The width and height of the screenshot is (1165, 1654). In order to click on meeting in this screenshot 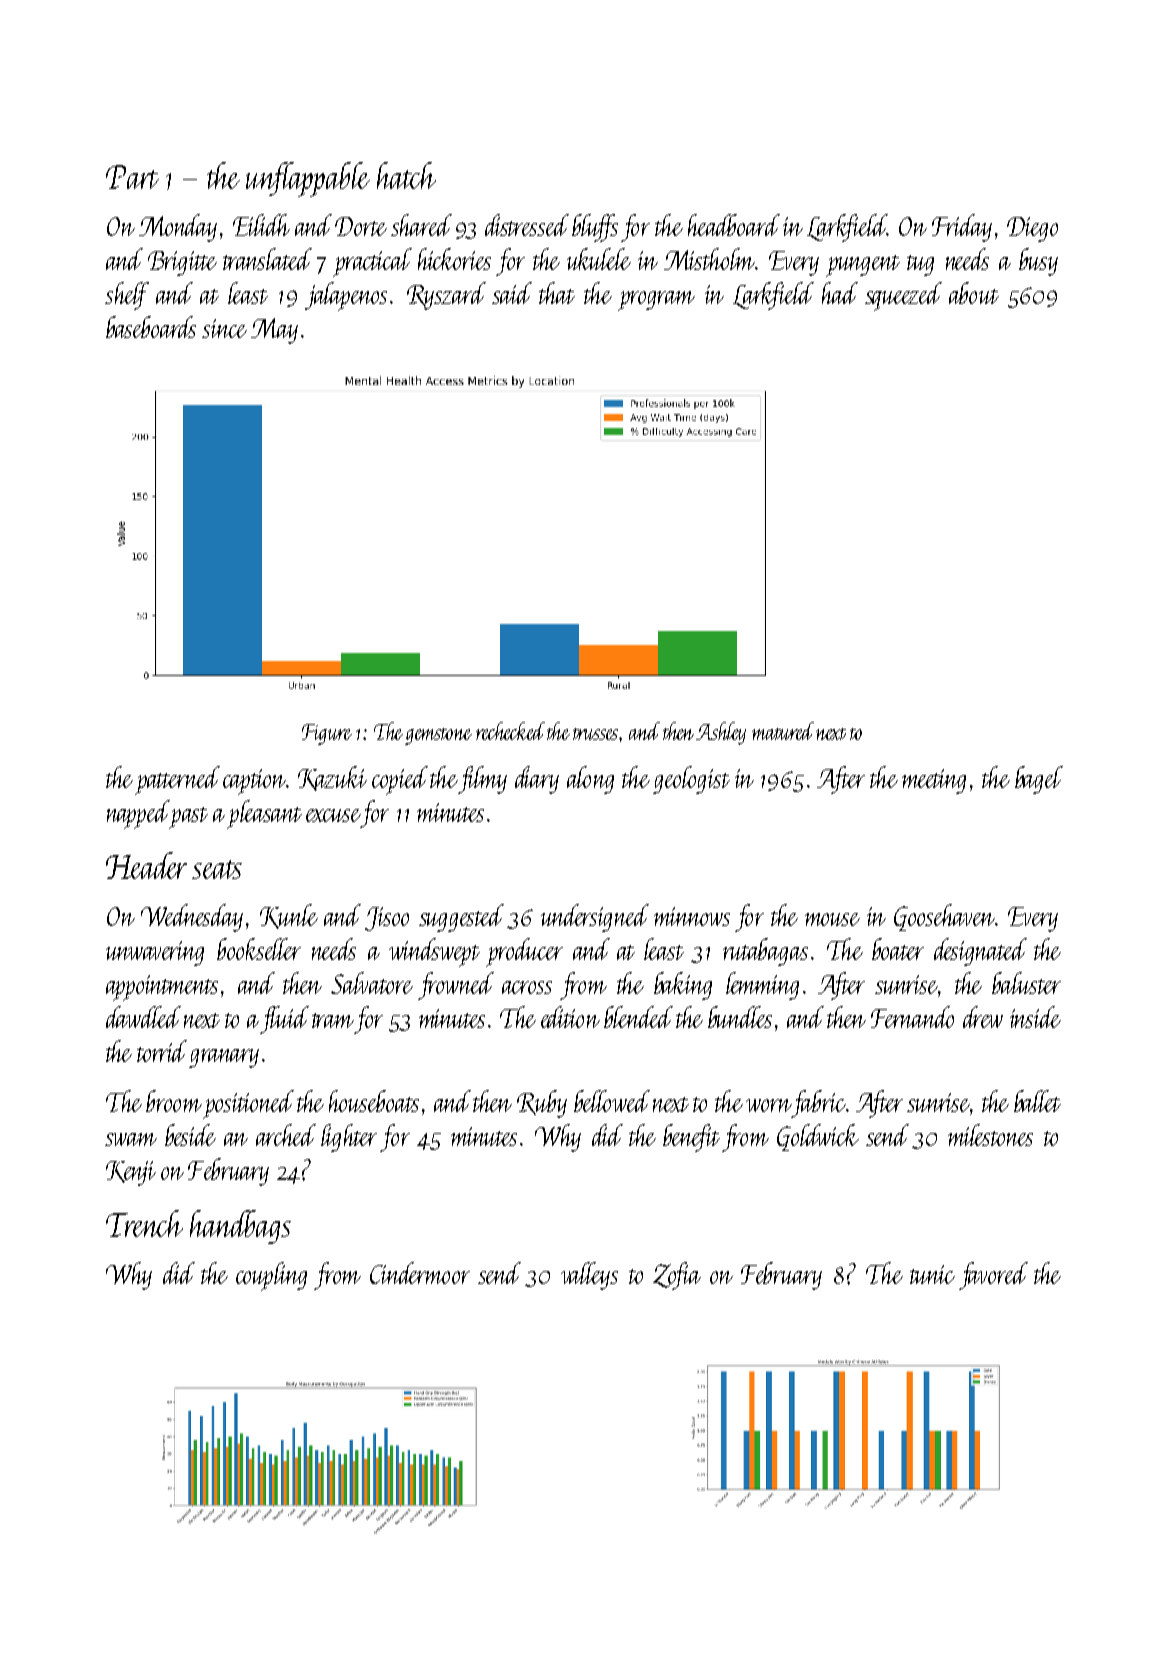, I will do `click(934, 781)`.
